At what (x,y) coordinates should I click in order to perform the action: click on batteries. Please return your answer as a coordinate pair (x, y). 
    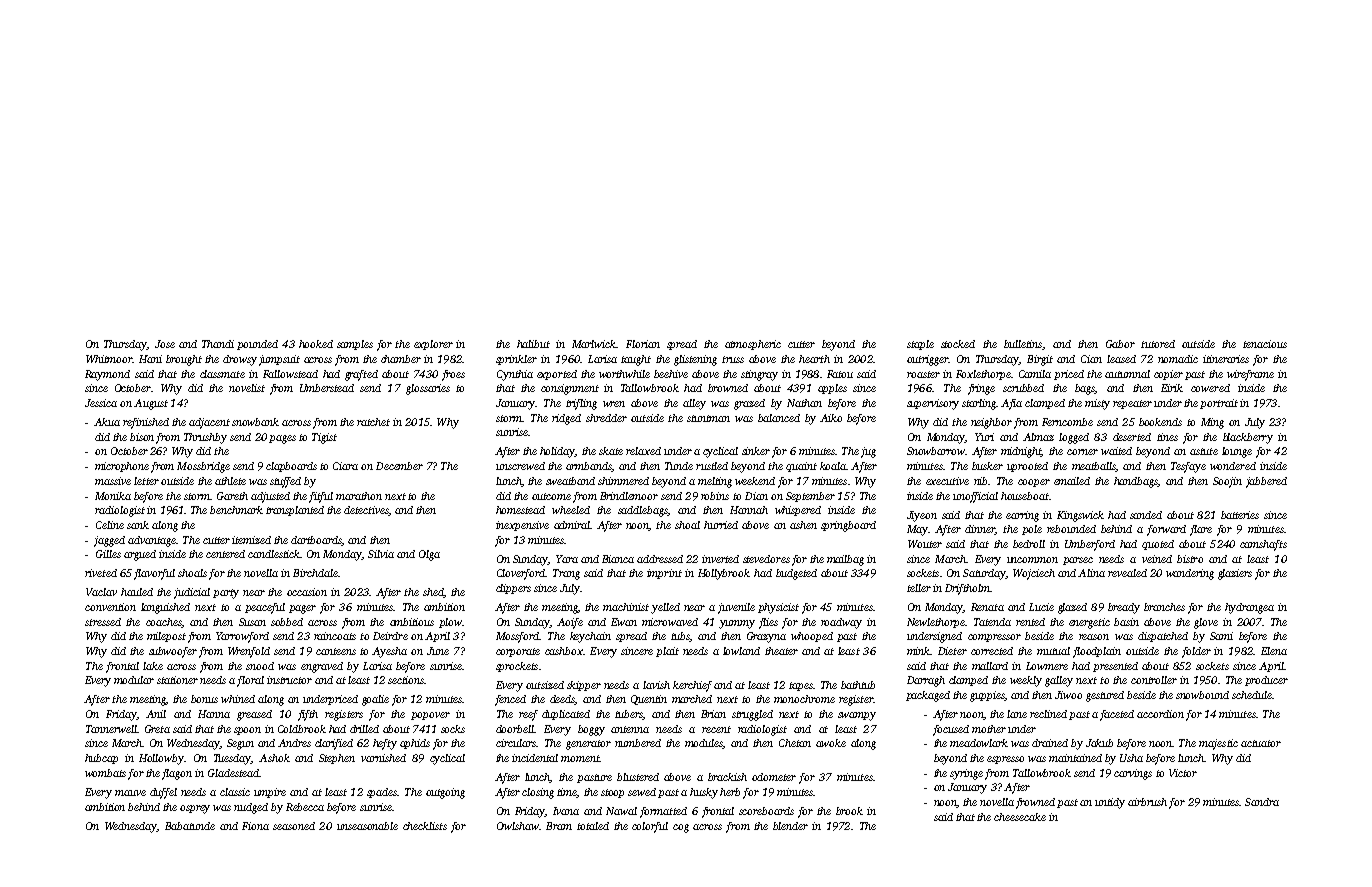
    Looking at the image, I should click on (1240, 515).
